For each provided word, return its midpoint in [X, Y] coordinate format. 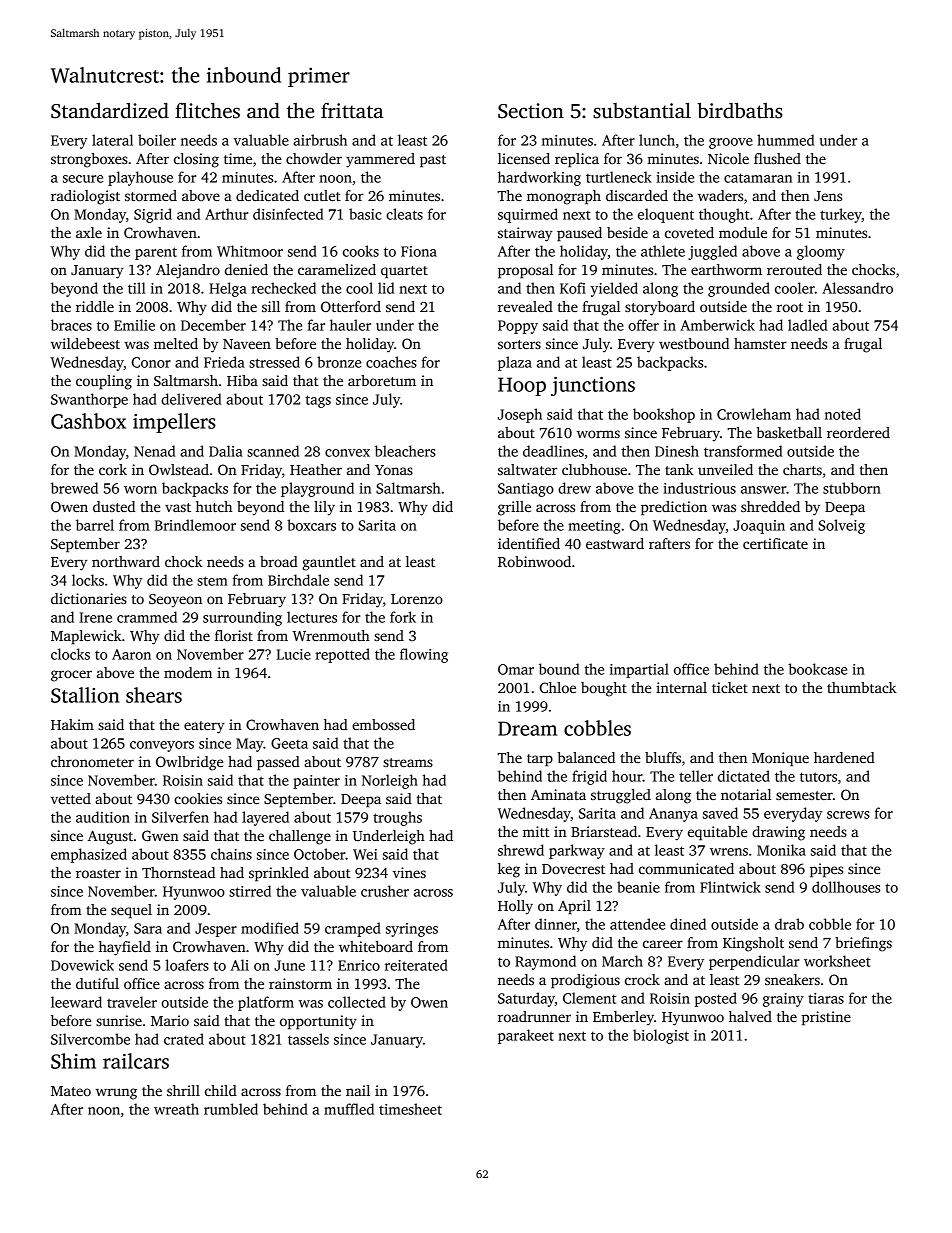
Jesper [216, 930]
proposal [525, 271]
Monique [780, 759]
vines [409, 872]
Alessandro [857, 288]
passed [278, 763]
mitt [536, 831]
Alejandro [188, 271]
